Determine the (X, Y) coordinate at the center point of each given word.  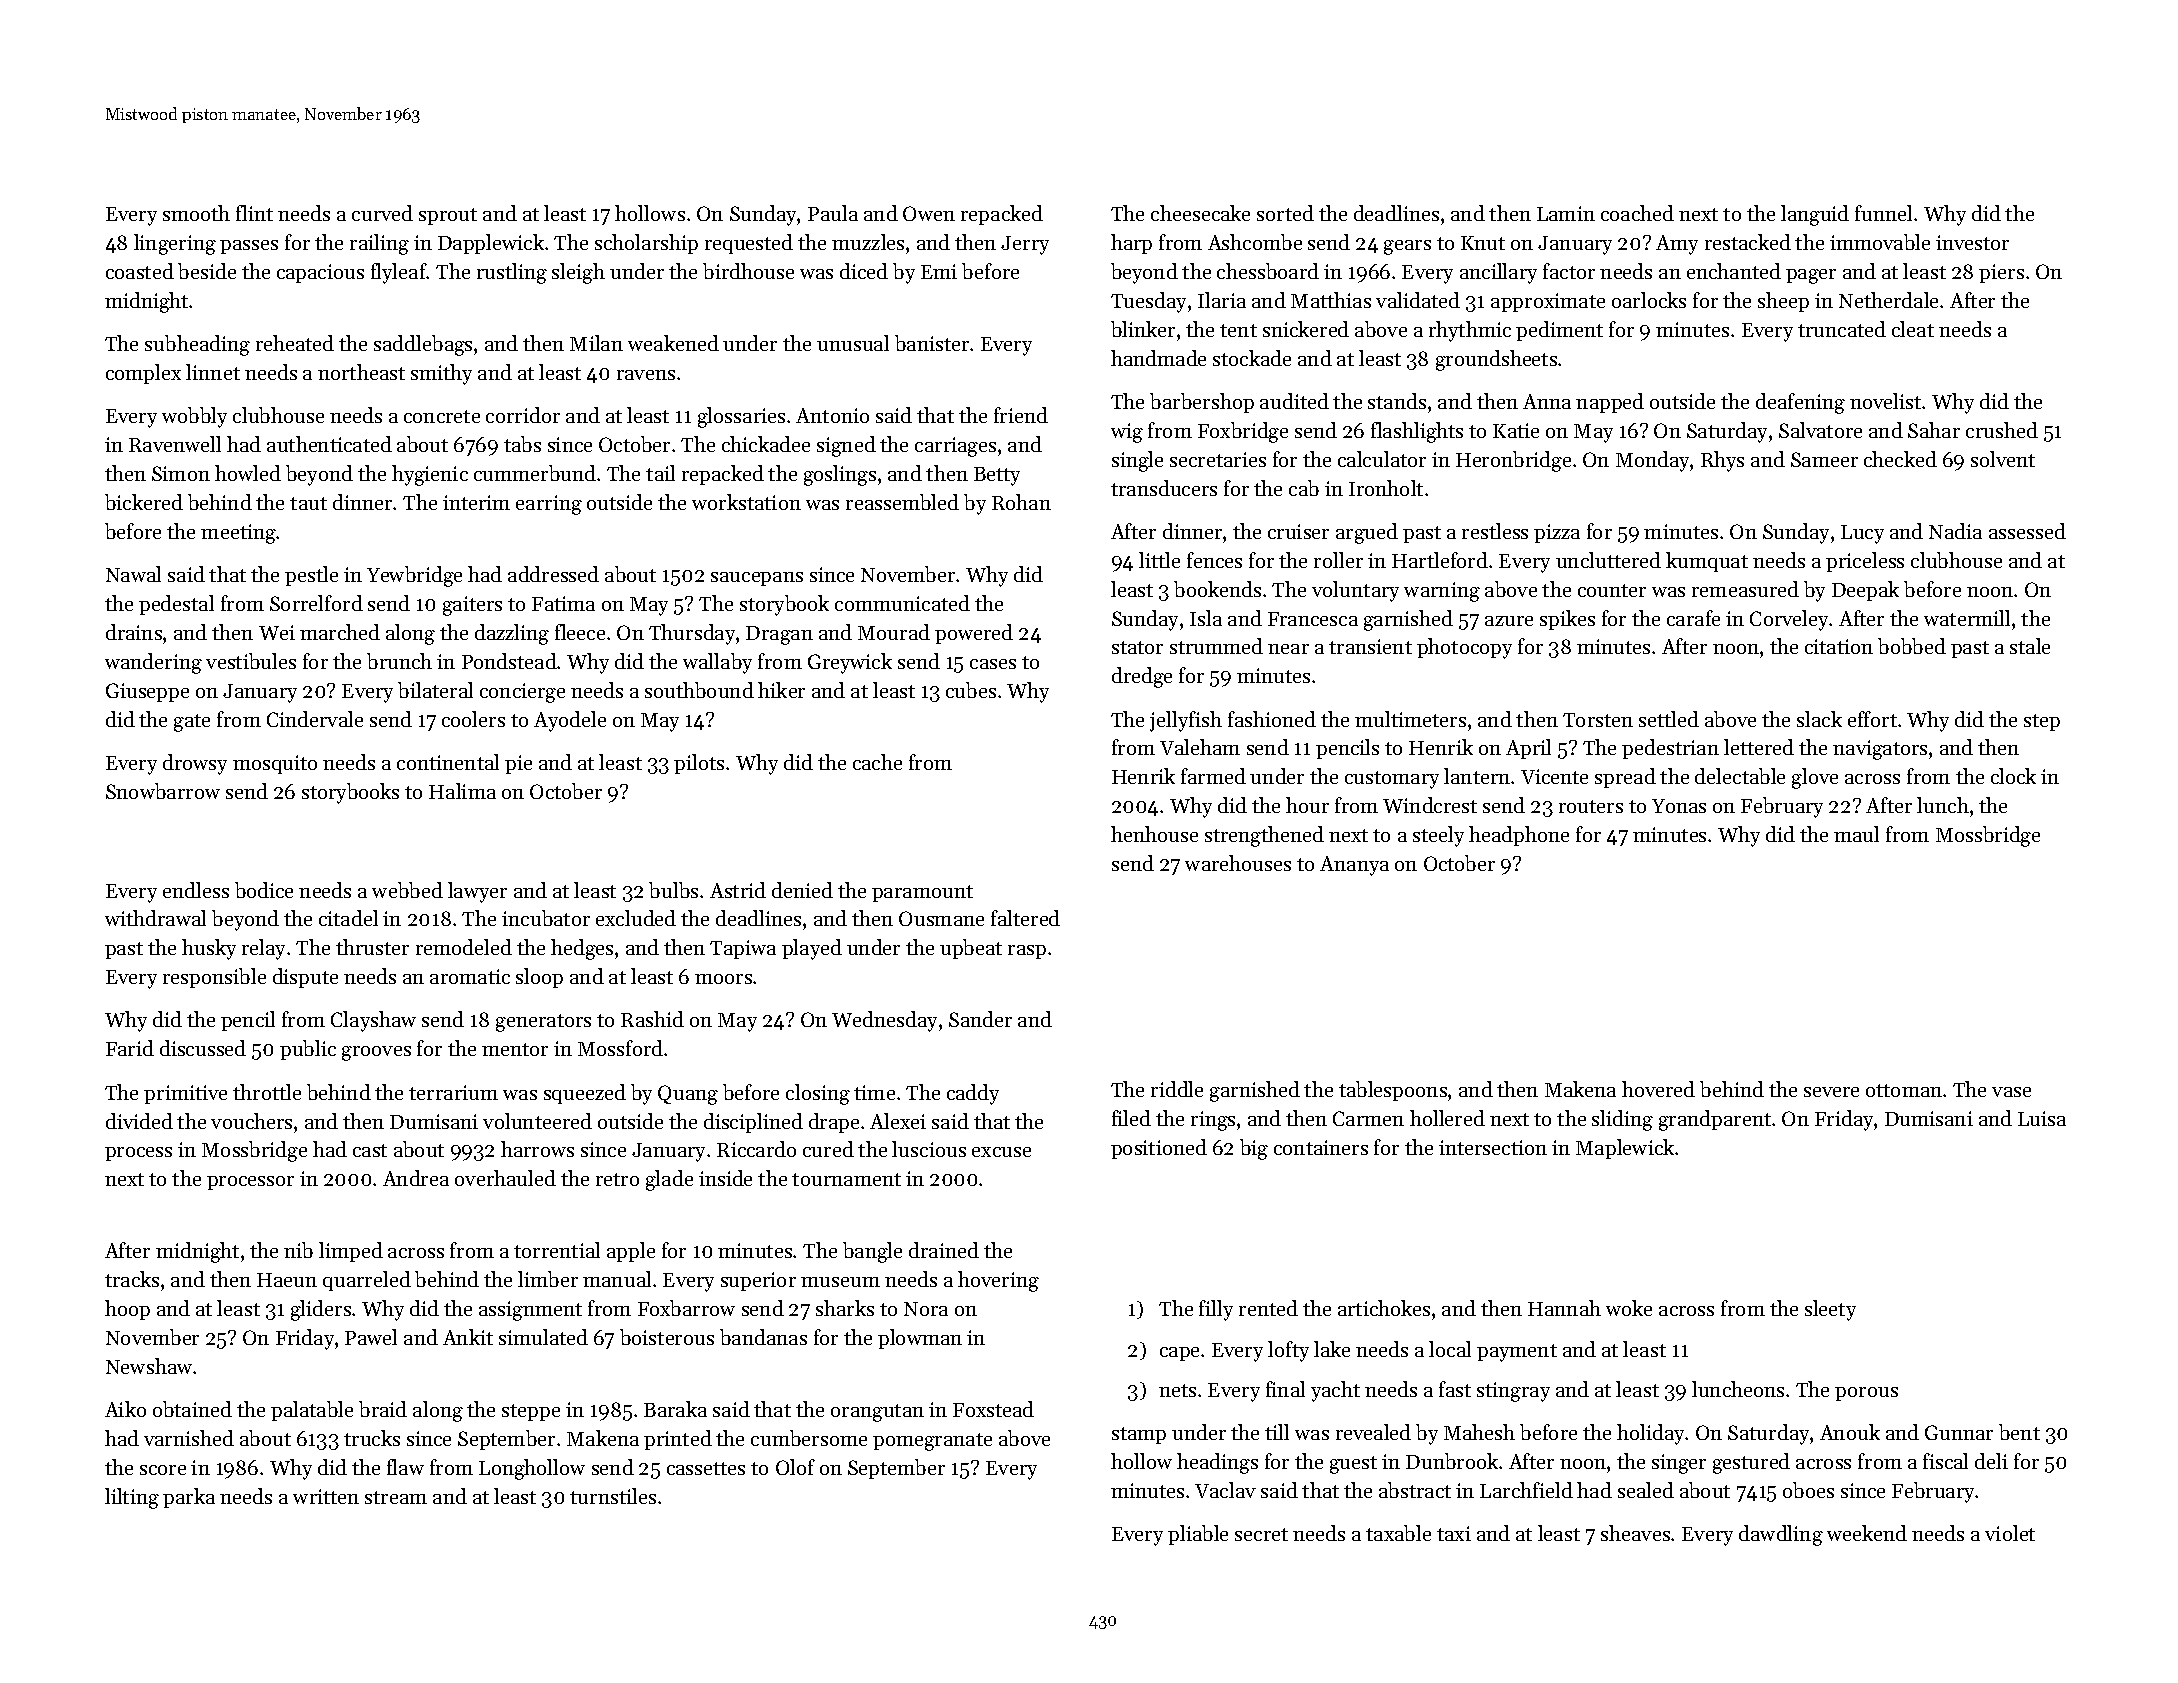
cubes (971, 690)
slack (1819, 719)
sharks (845, 1308)
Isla (1206, 618)
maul (1856, 834)
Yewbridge (414, 576)
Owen (929, 213)
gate (192, 723)
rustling (512, 273)
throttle (267, 1092)
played (812, 949)
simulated (543, 1337)
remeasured (1745, 589)
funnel (1883, 213)
